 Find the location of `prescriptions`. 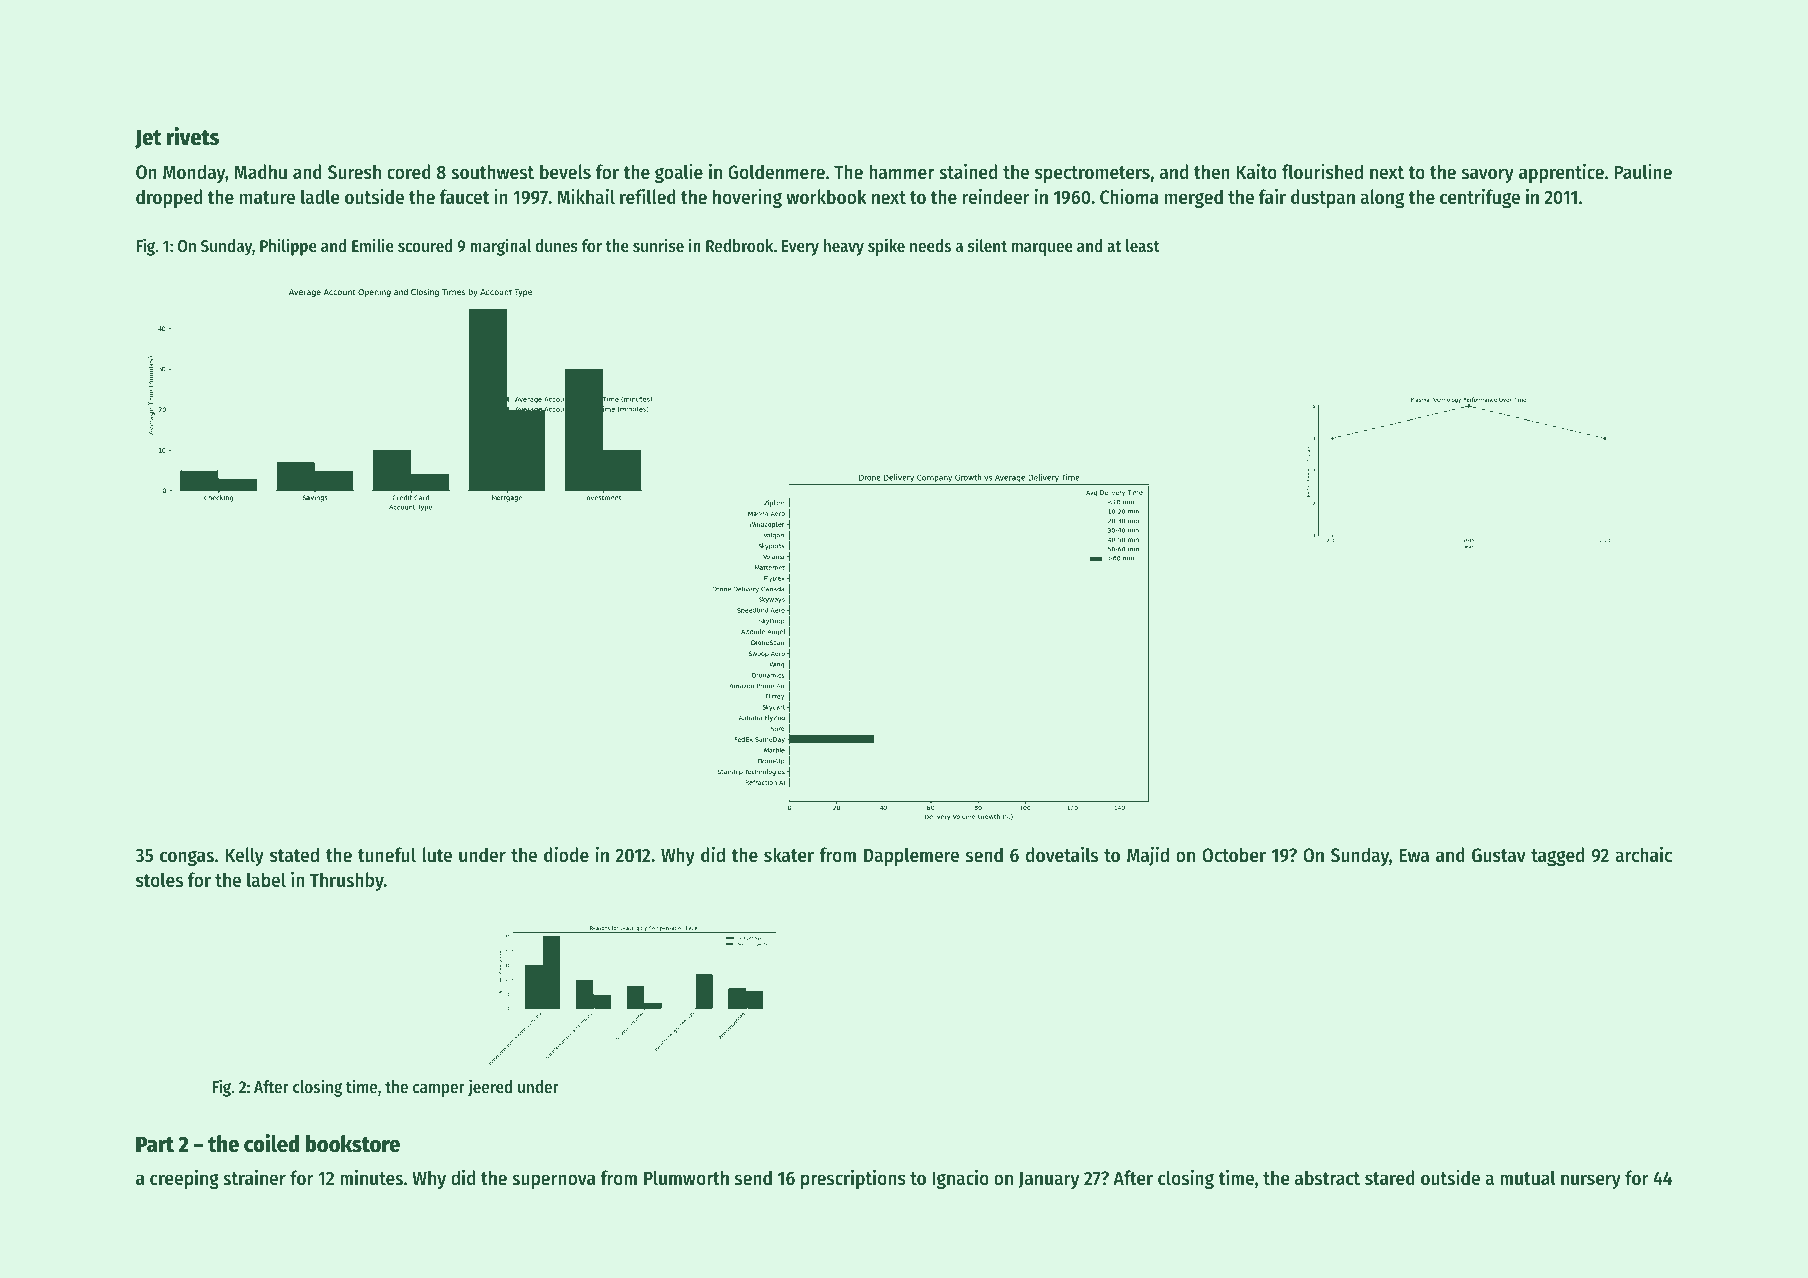

prescriptions is located at coordinates (853, 1179).
